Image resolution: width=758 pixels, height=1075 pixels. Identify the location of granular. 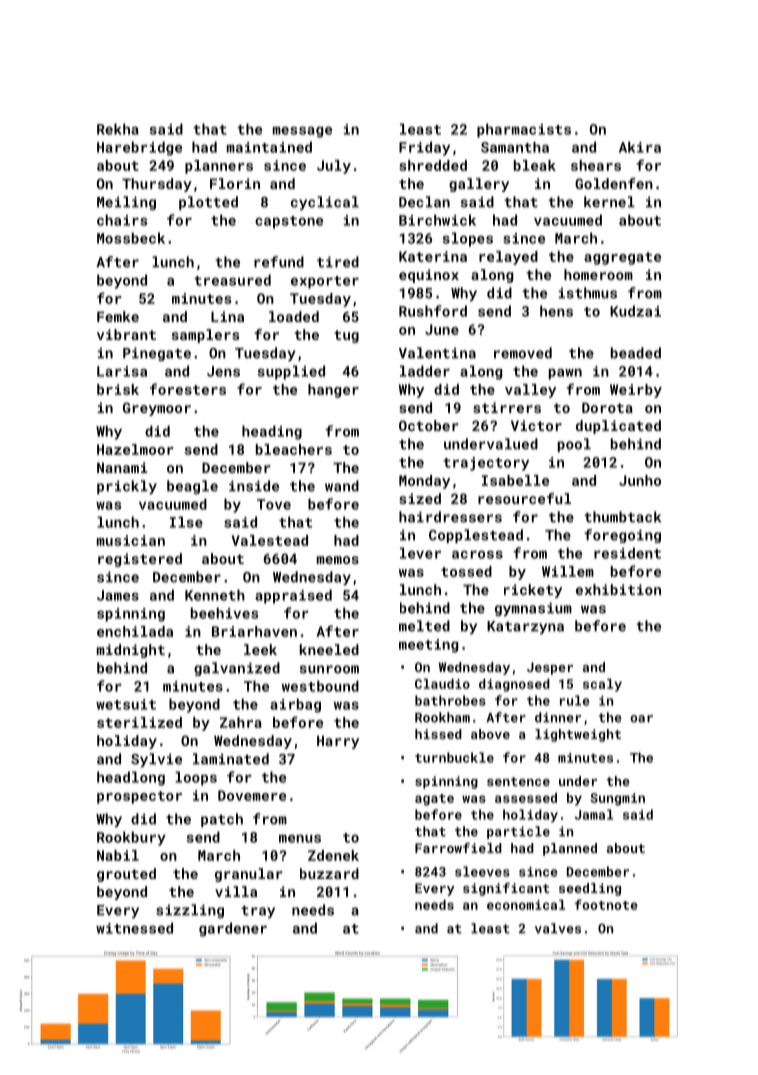
(248, 875).
